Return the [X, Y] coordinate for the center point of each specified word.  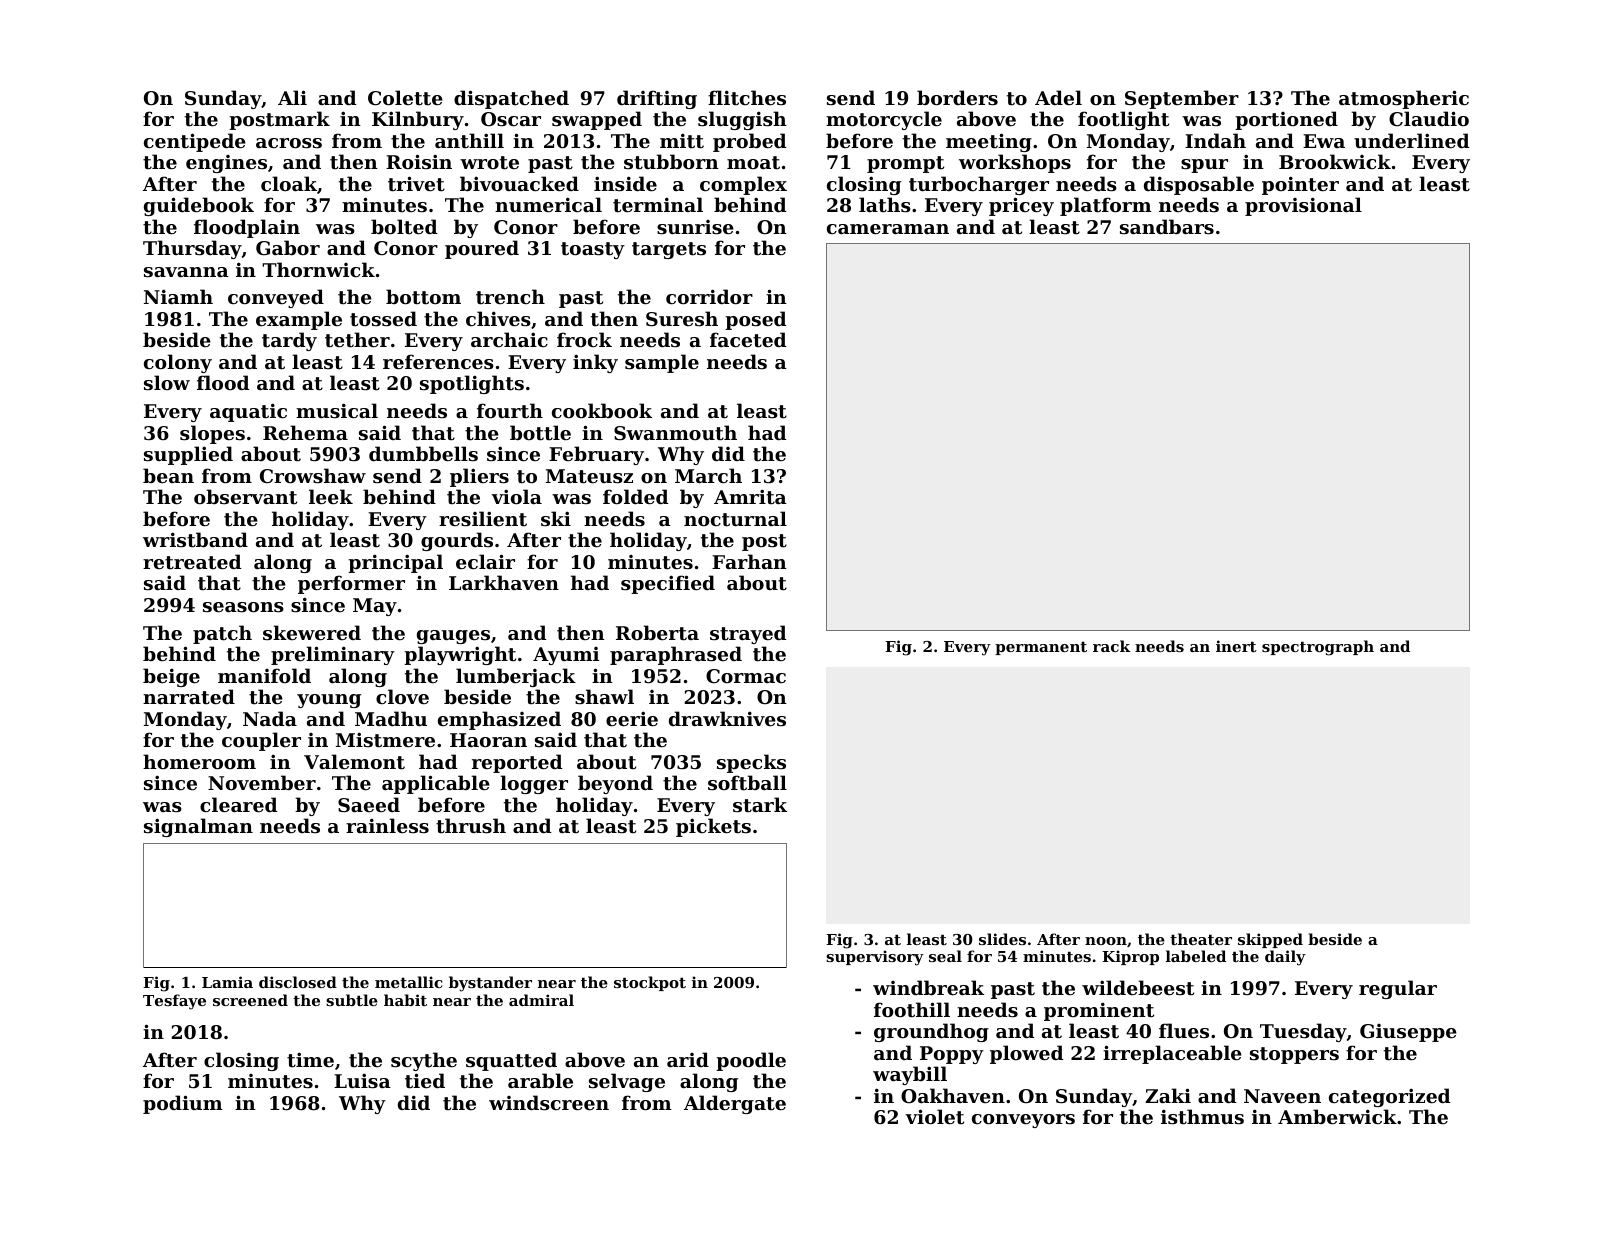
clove [402, 696]
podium [183, 1104]
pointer [1300, 185]
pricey [1021, 206]
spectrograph [1318, 648]
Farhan [749, 561]
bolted [404, 226]
